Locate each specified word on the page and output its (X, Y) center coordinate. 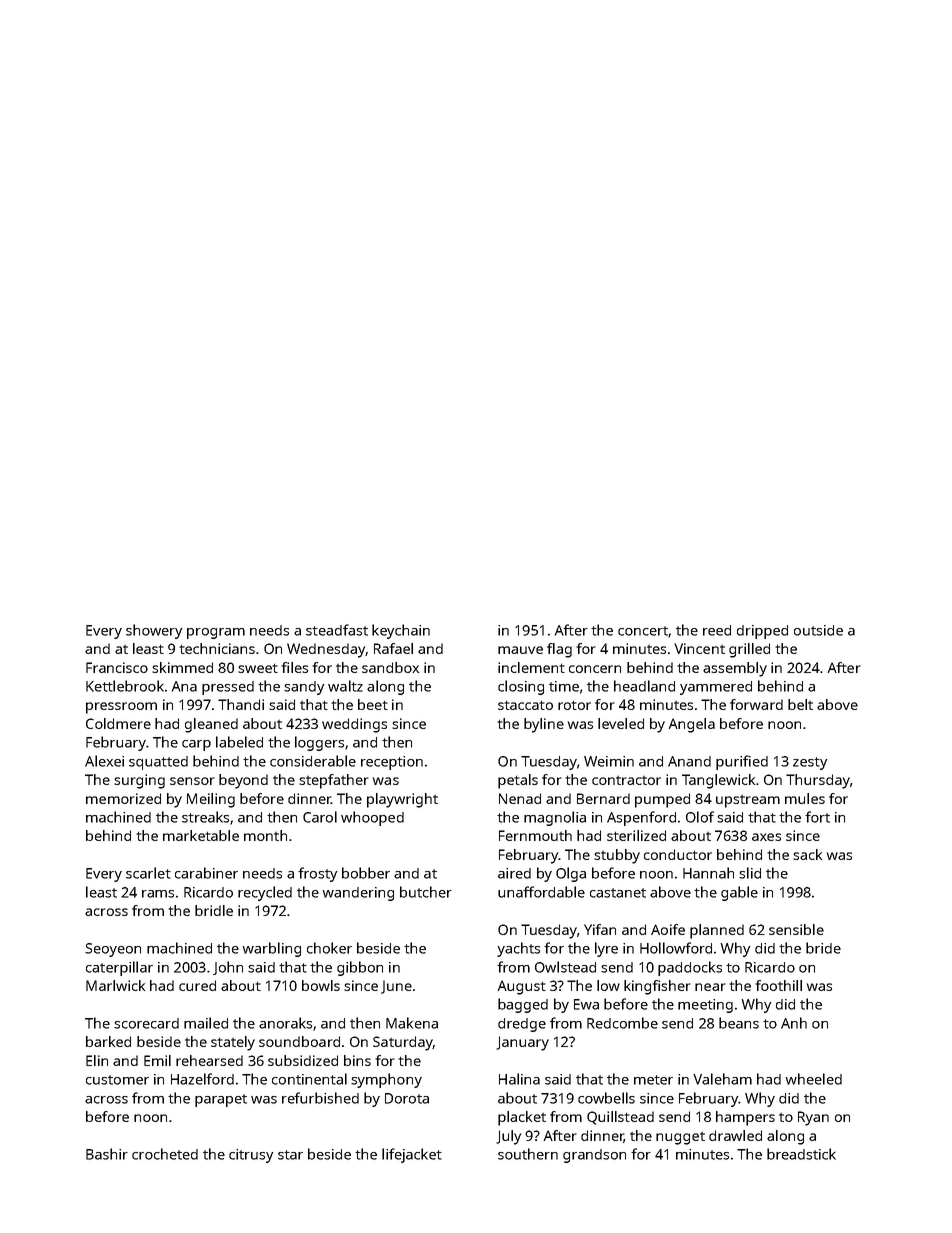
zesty (810, 763)
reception (392, 763)
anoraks (285, 1023)
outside (818, 630)
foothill (778, 985)
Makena (412, 1023)
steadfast (337, 630)
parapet (221, 1100)
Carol (320, 817)
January (522, 1043)
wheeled (813, 1079)
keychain (401, 631)
